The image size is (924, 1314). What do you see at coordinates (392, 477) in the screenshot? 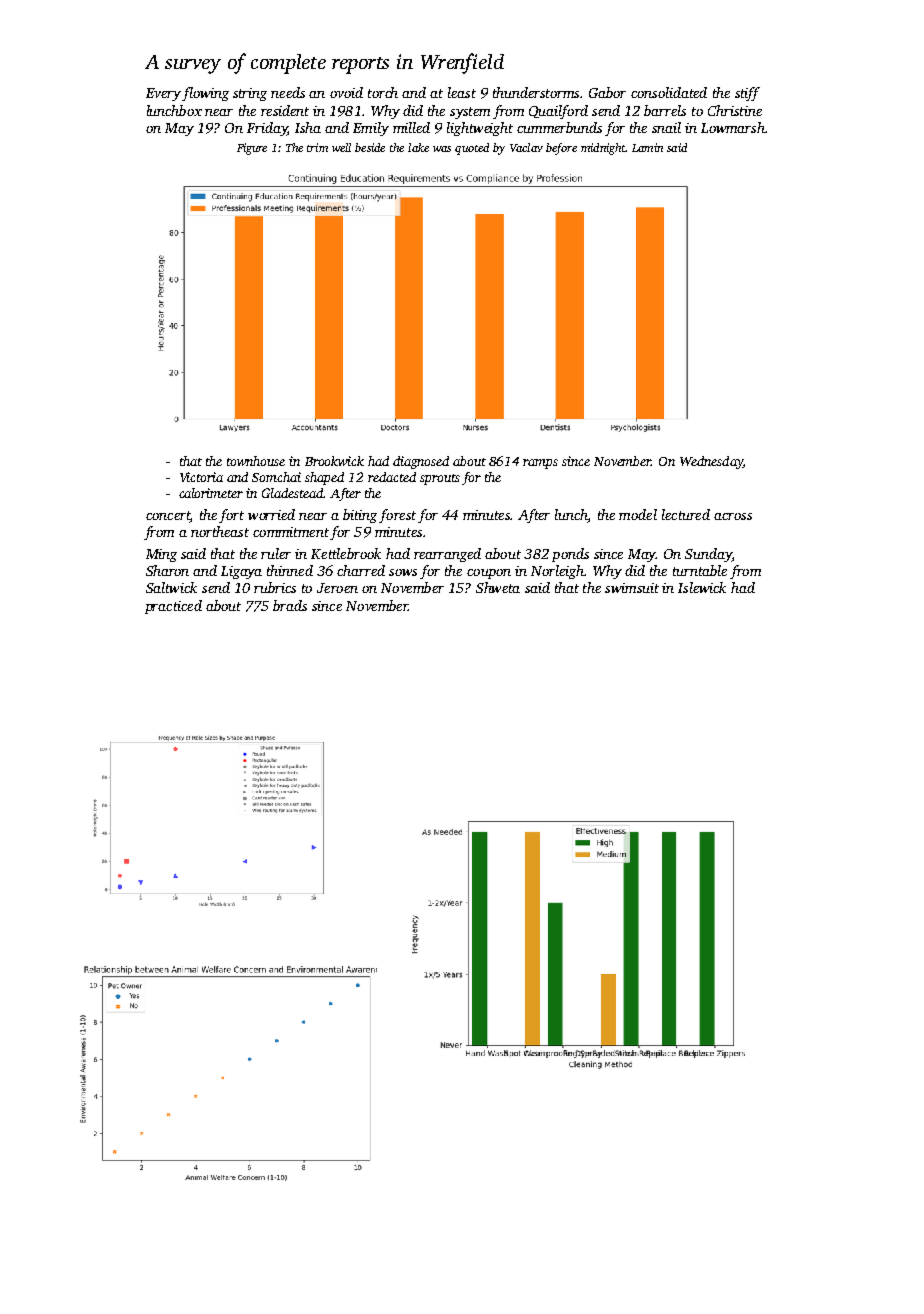
I see `redacted` at bounding box center [392, 477].
